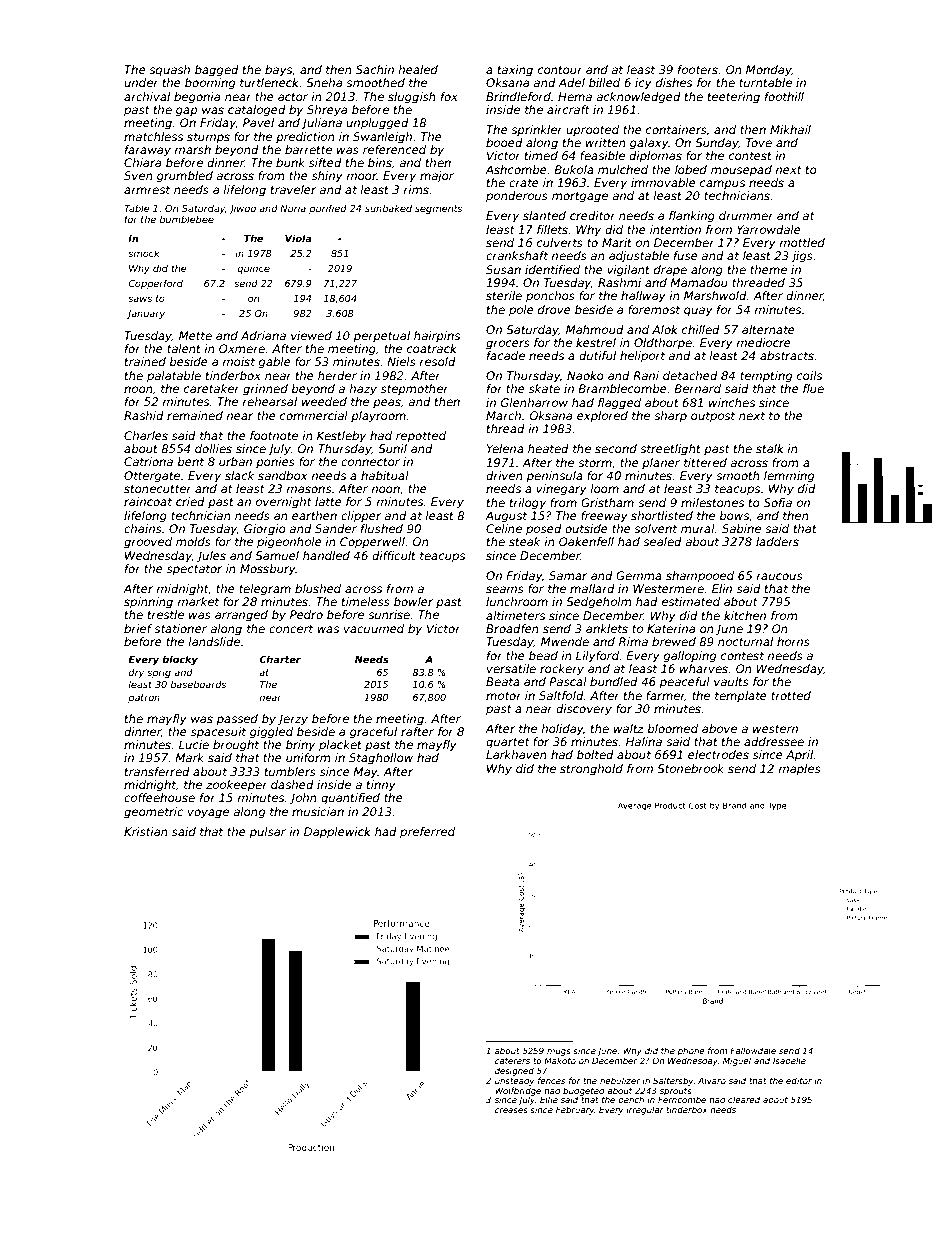  What do you see at coordinates (768, 329) in the screenshot?
I see `alternate` at bounding box center [768, 329].
